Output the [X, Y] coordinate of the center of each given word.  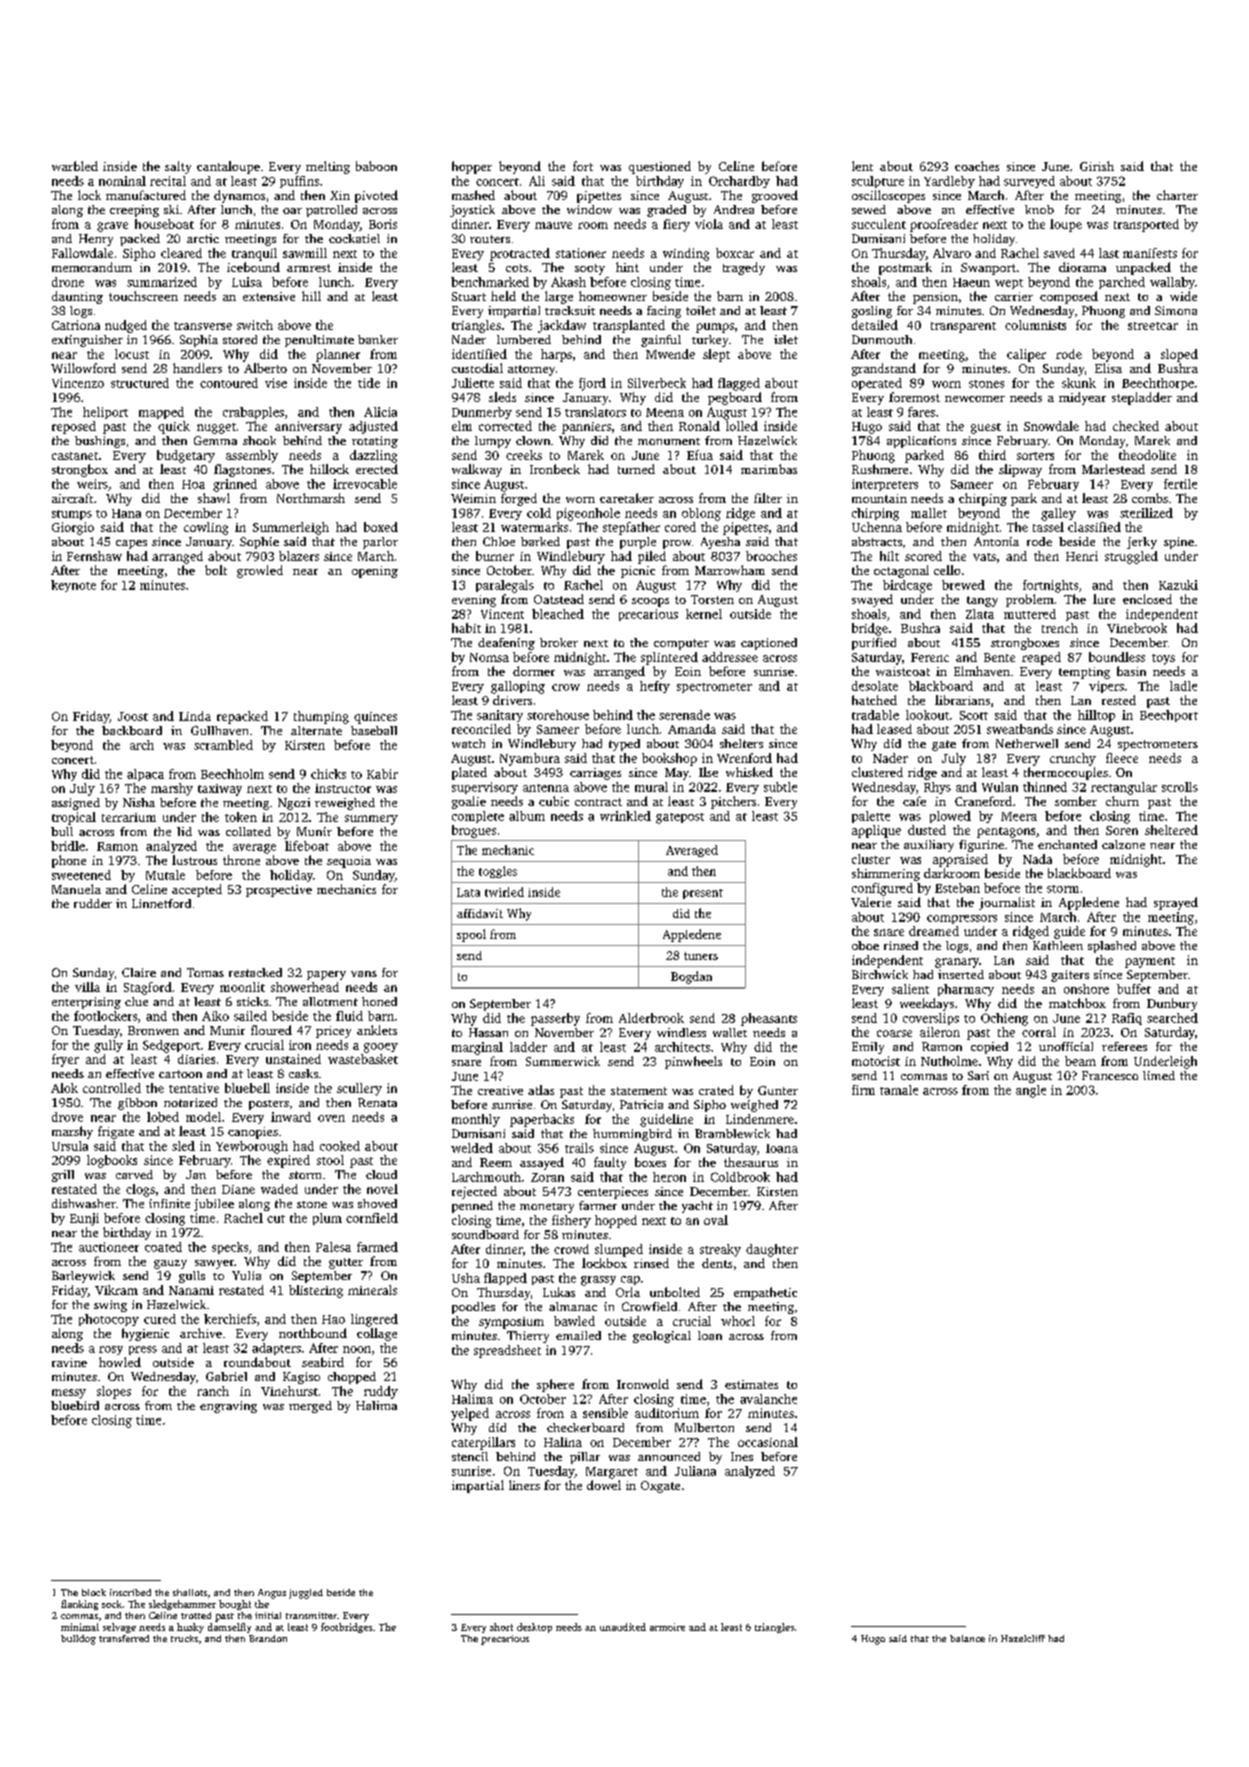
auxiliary [929, 846]
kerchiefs [230, 1319]
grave [112, 227]
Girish [1097, 166]
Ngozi [294, 804]
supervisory [485, 788]
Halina [563, 1442]
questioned [660, 167]
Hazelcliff [1023, 1638]
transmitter [311, 1615]
